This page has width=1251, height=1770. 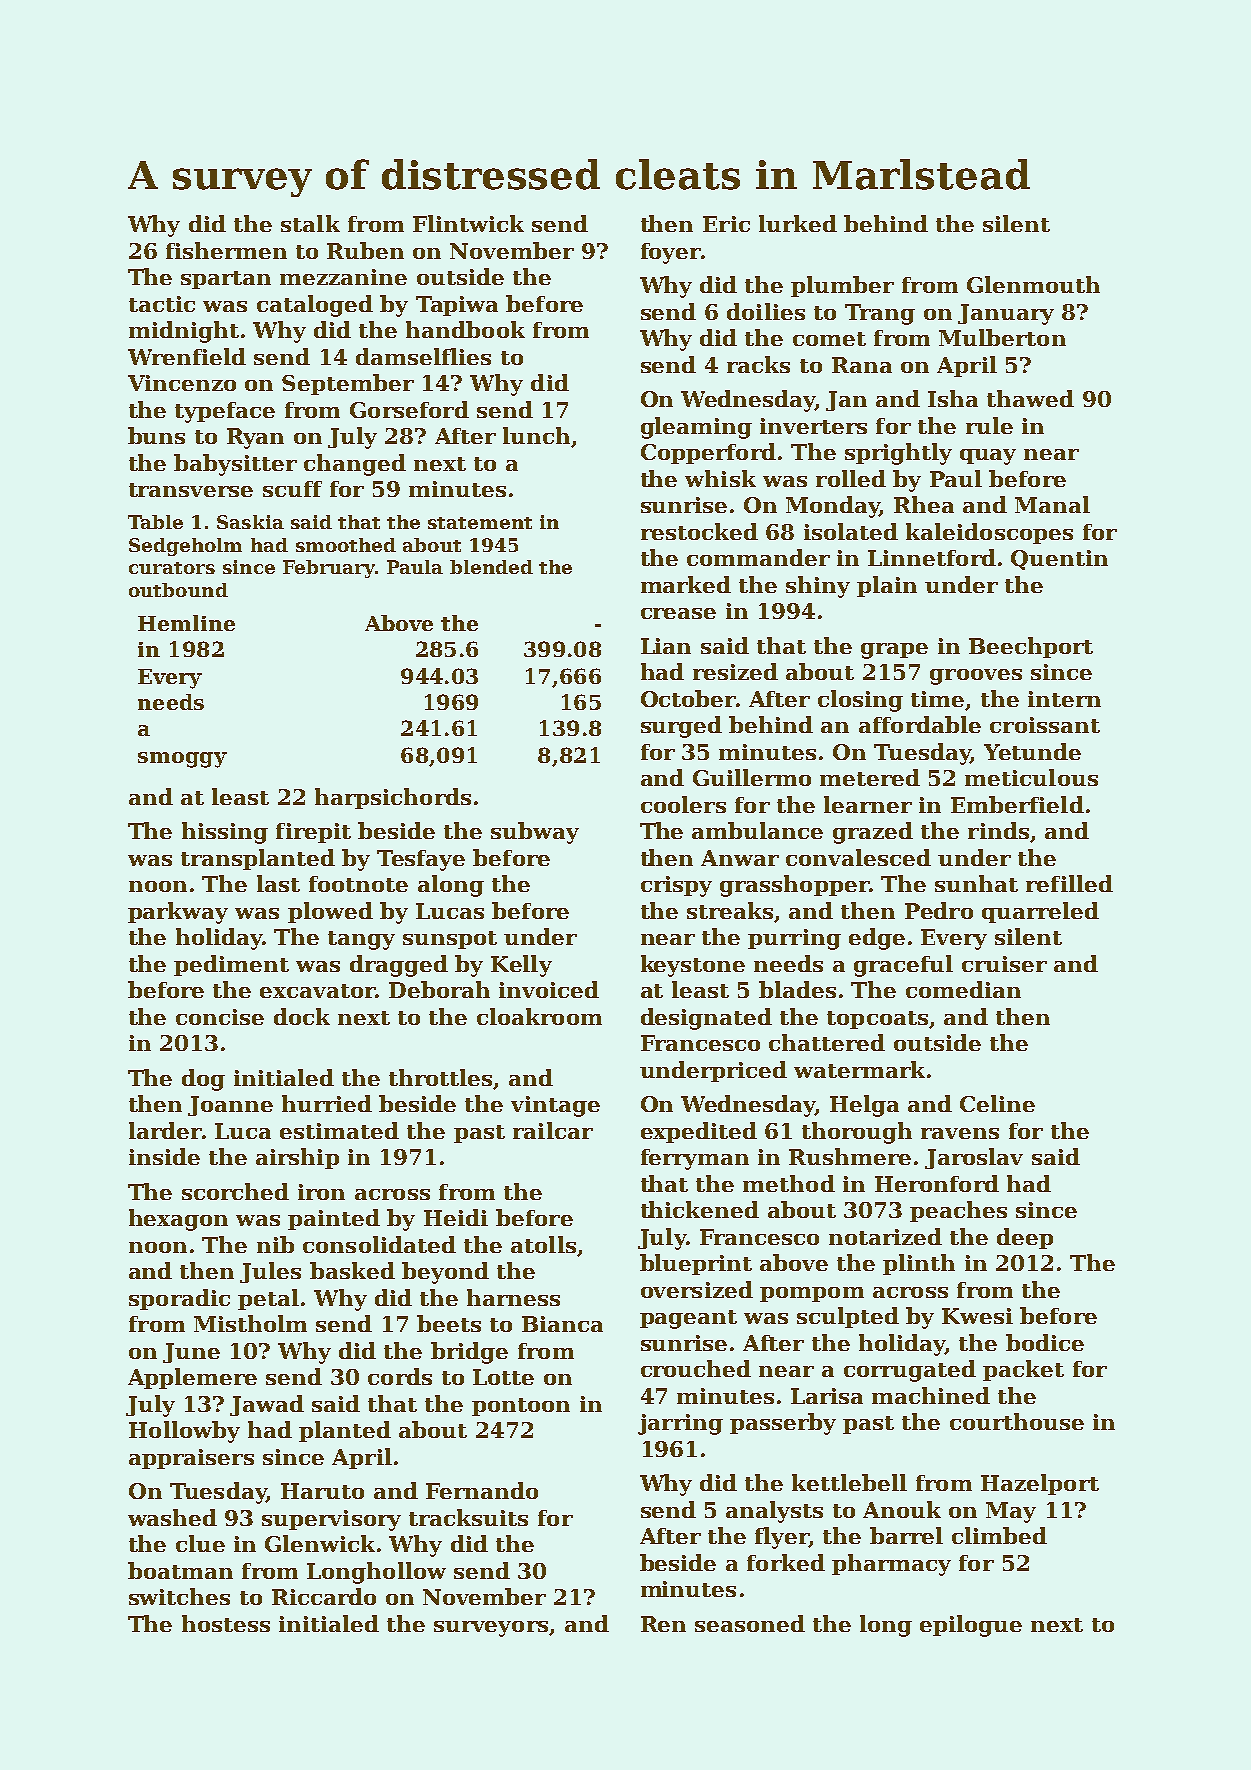 I want to click on hostess, so click(x=226, y=1623).
